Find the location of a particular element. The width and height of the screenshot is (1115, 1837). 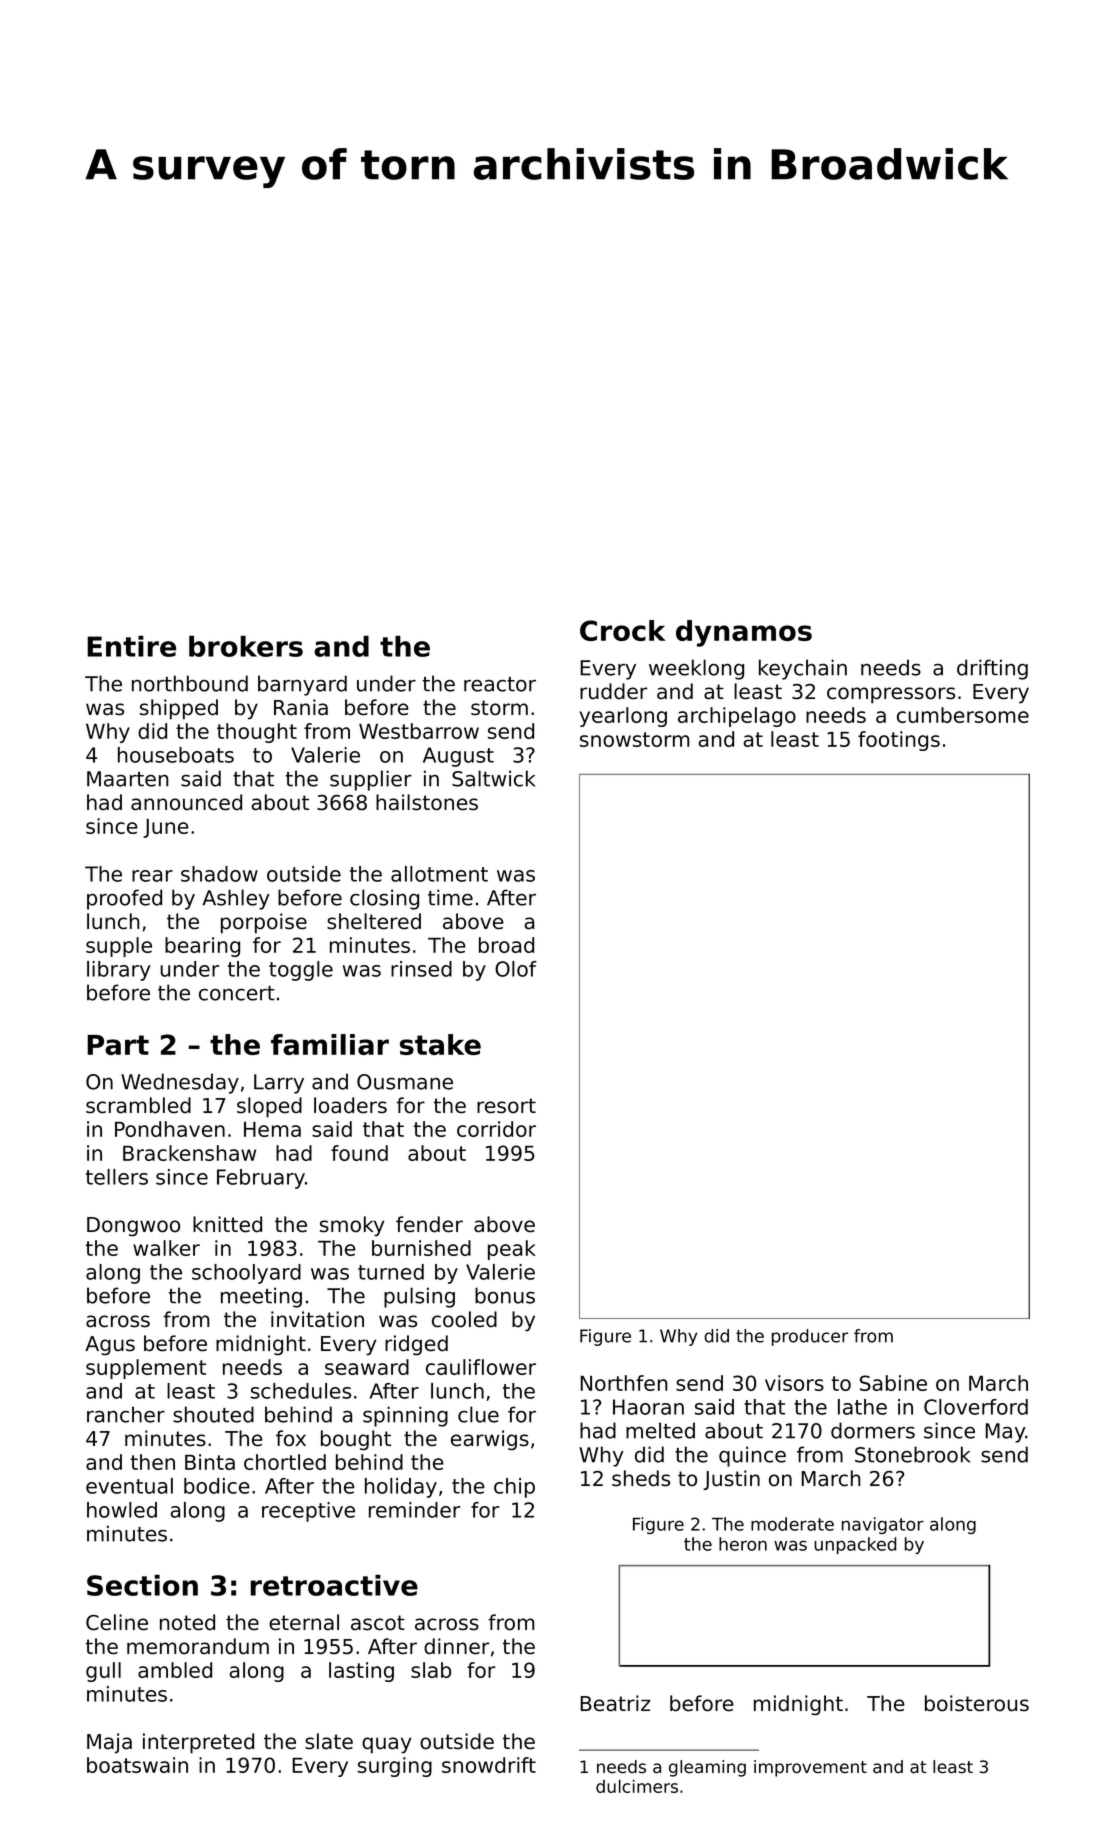

footings is located at coordinates (899, 741).
